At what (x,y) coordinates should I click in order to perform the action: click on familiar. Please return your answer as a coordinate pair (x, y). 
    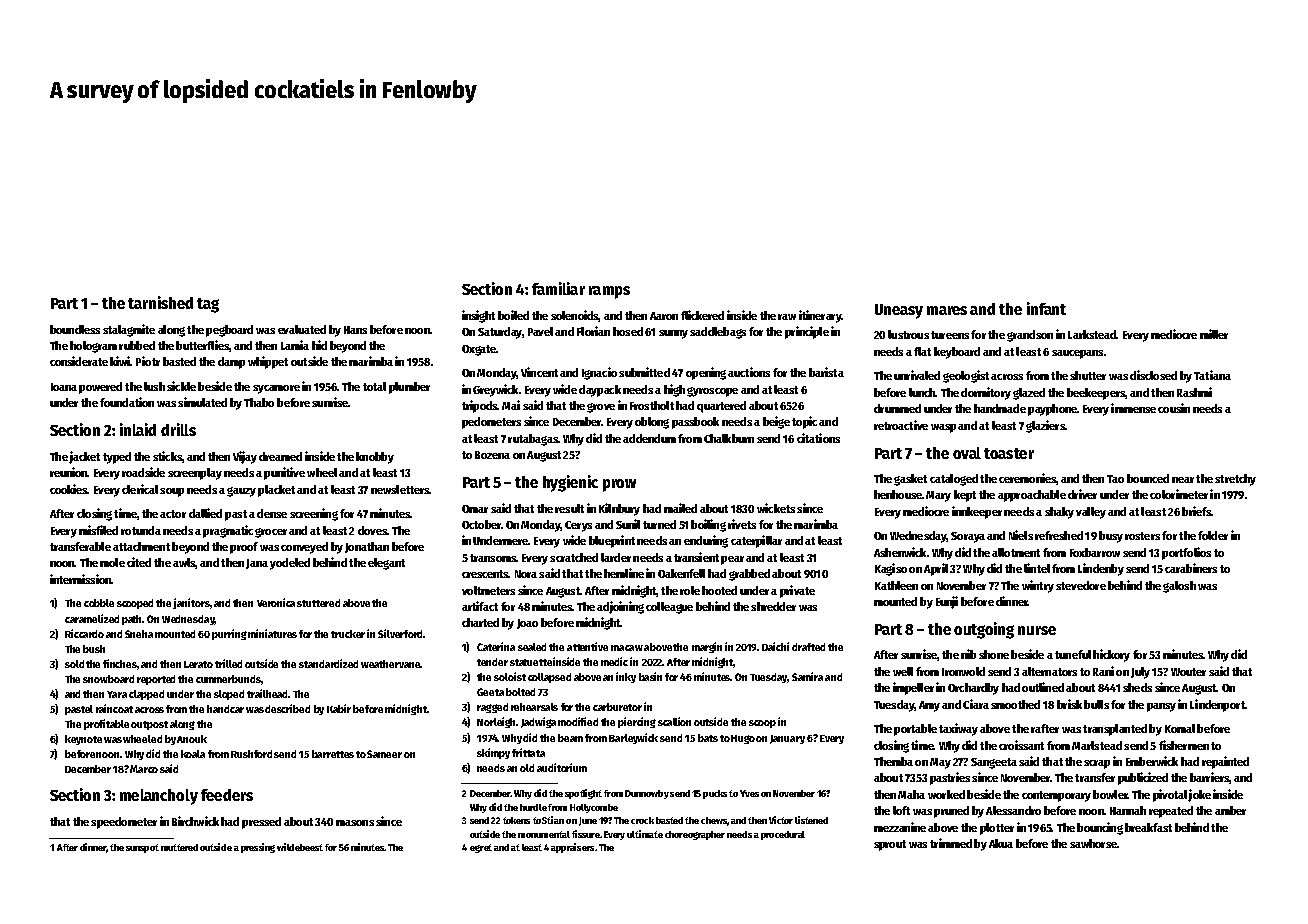
    Looking at the image, I should click on (558, 288).
